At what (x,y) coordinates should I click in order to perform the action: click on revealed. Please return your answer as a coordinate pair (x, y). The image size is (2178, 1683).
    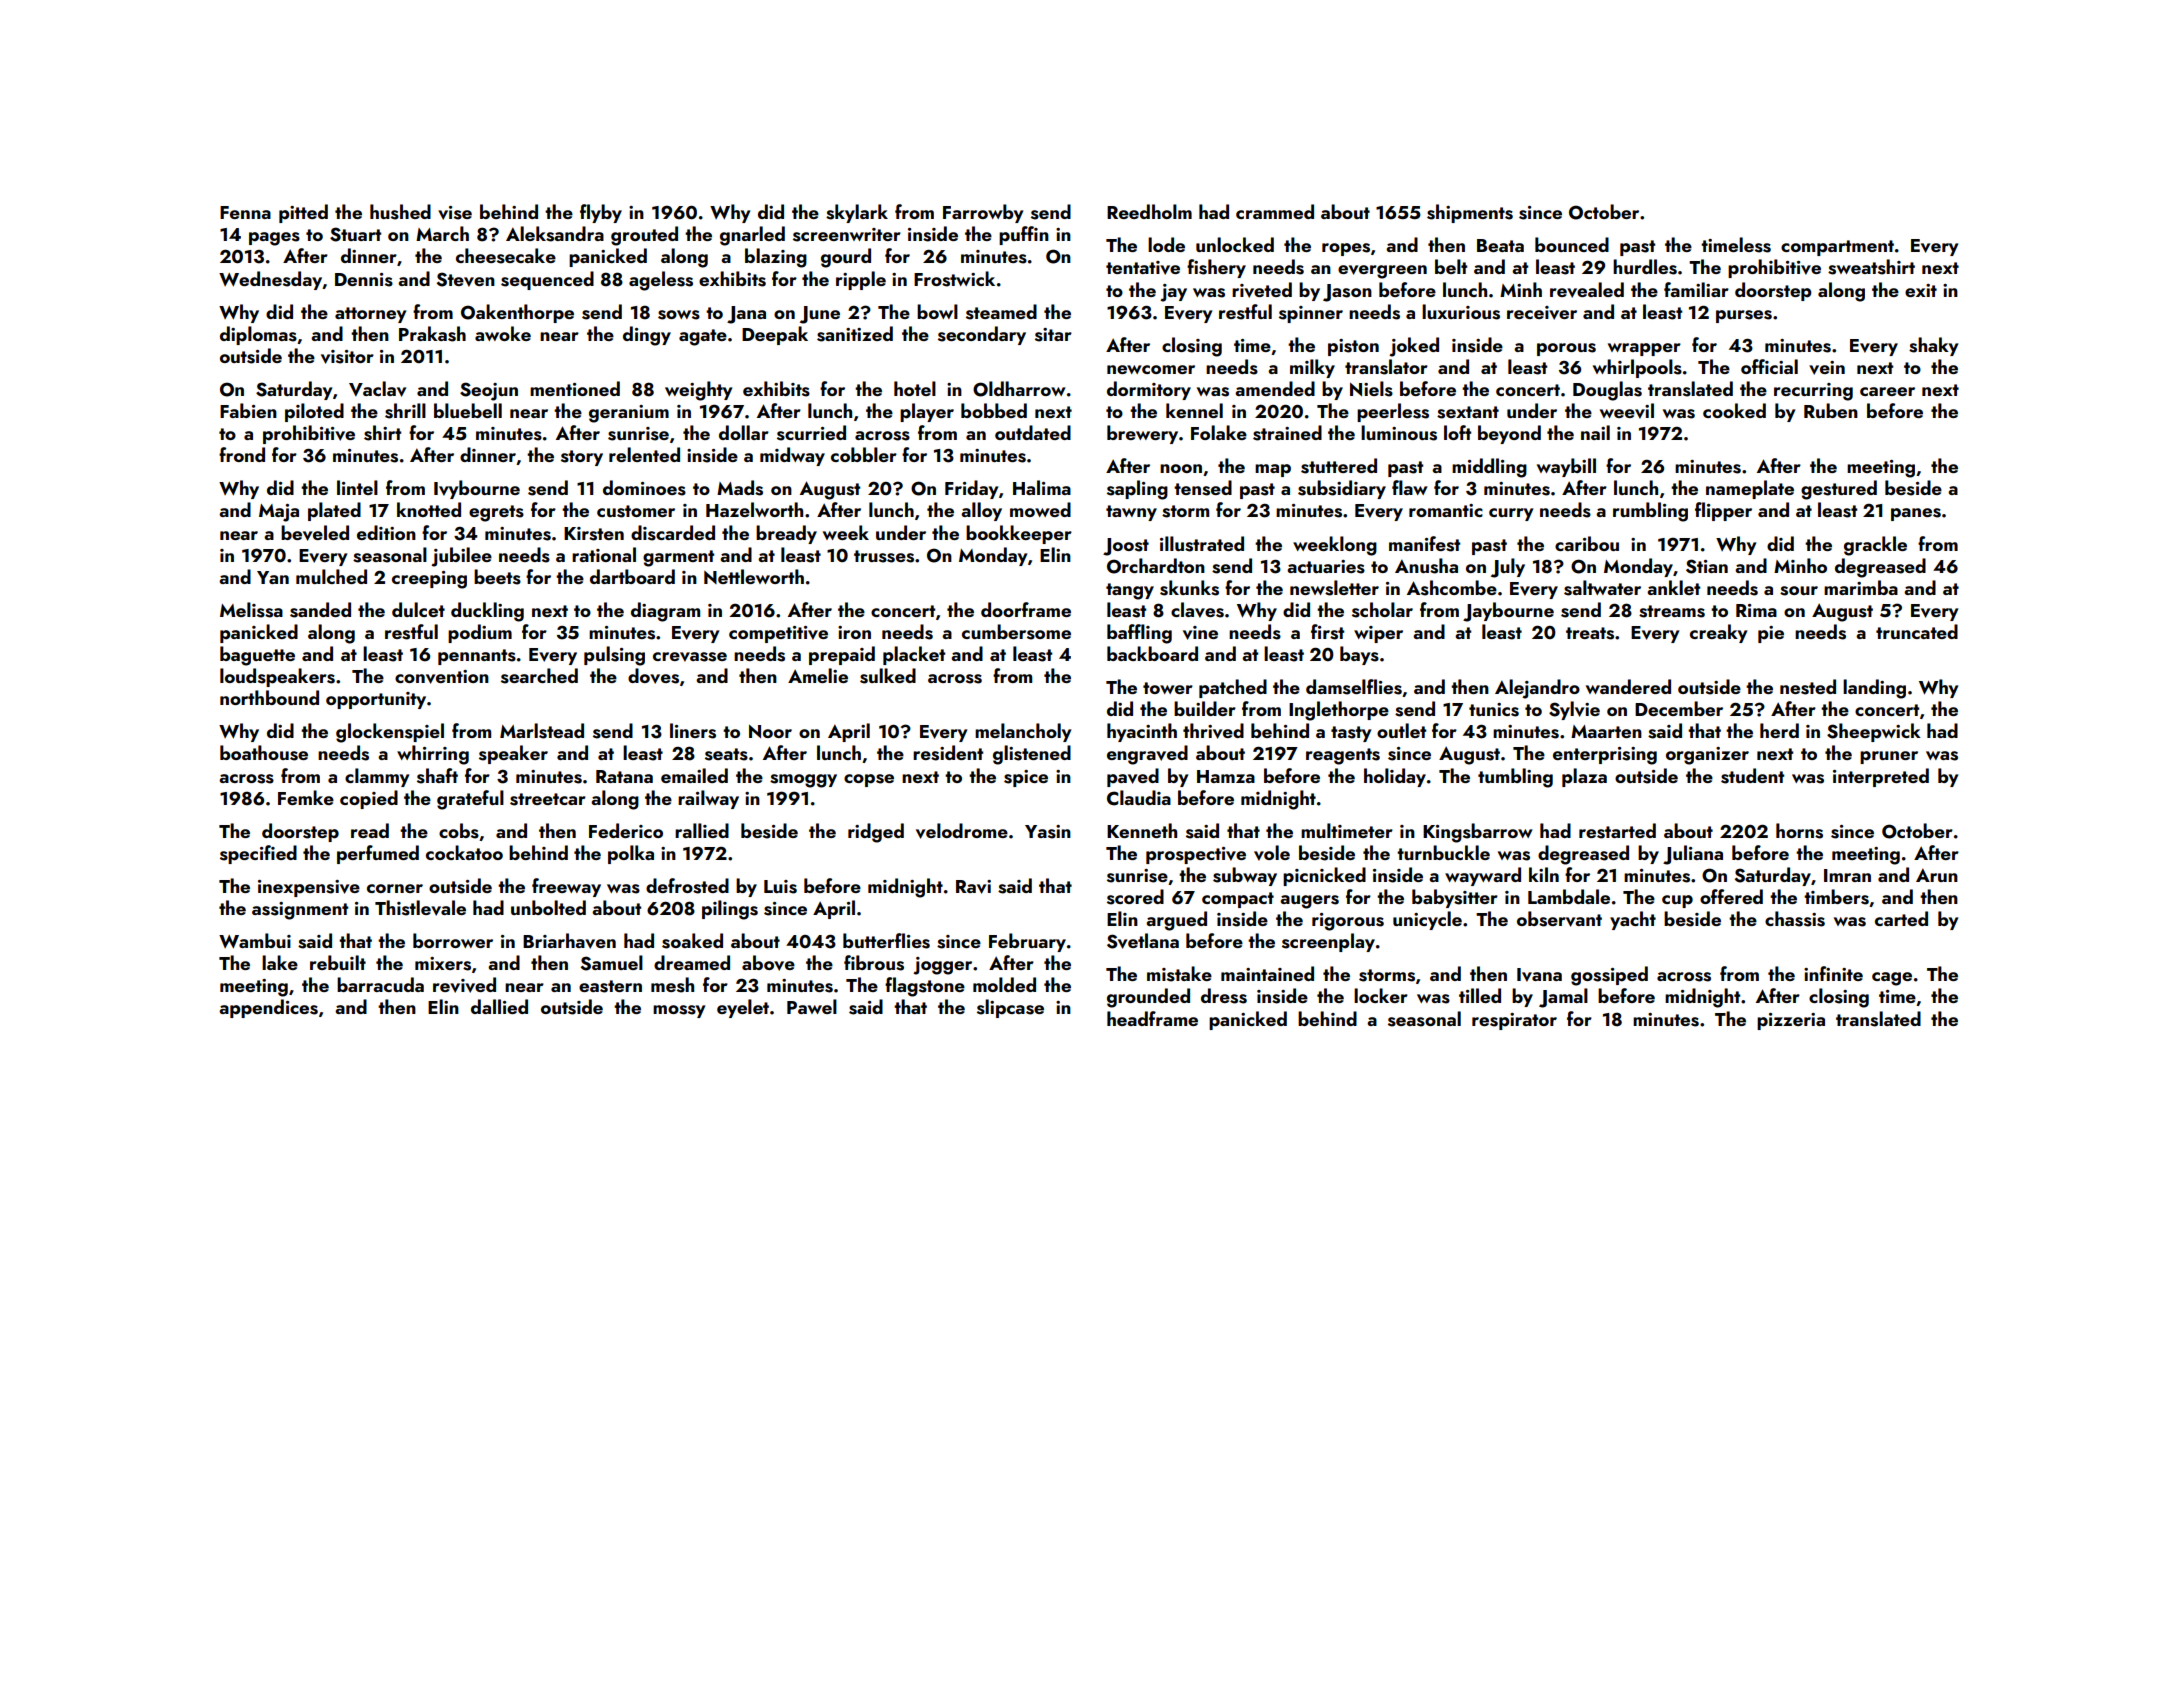
    Looking at the image, I should click on (1587, 290).
